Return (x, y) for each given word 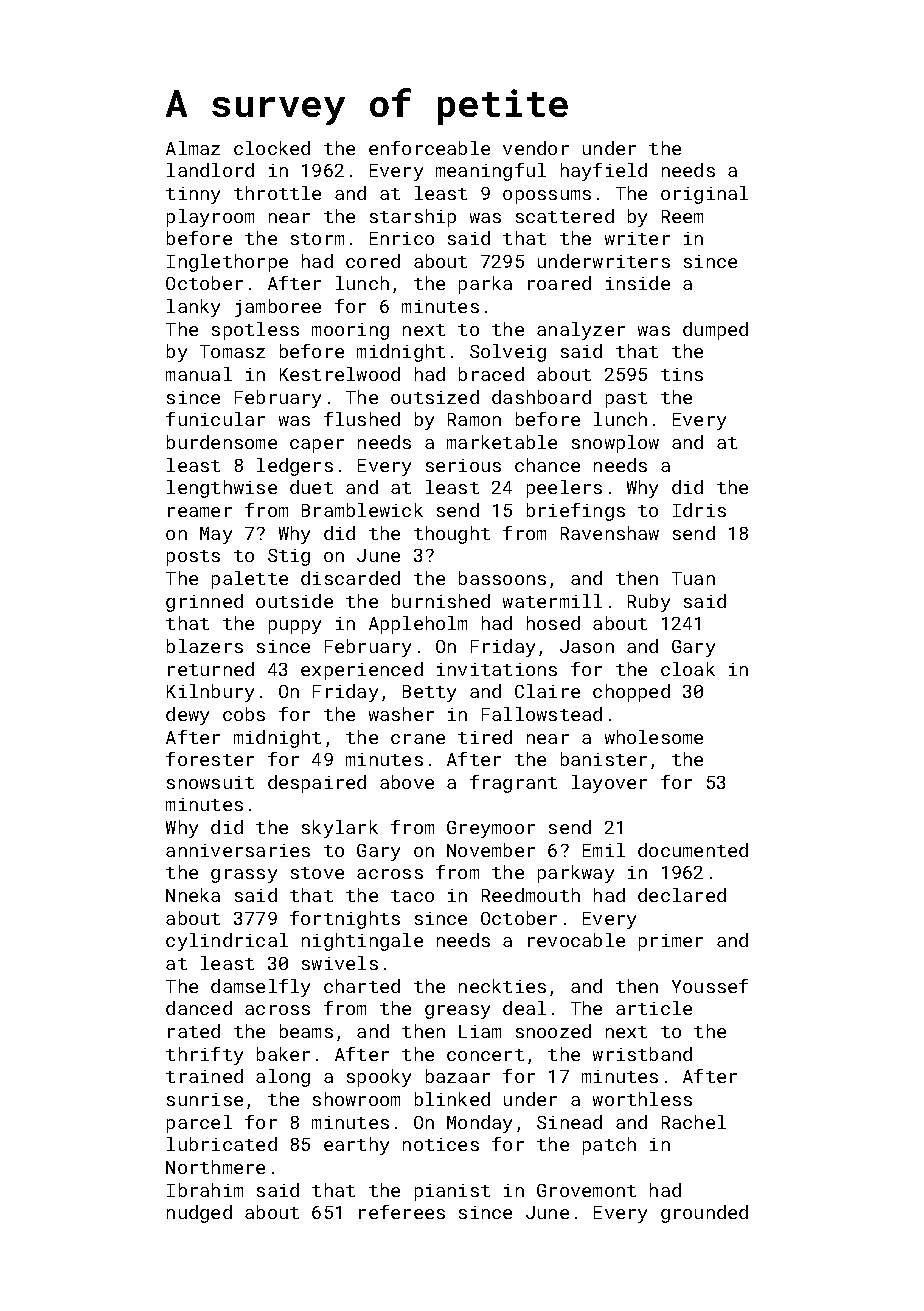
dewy (187, 716)
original (704, 195)
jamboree (278, 308)
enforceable (429, 148)
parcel (199, 1124)
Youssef (710, 986)
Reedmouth (531, 895)
